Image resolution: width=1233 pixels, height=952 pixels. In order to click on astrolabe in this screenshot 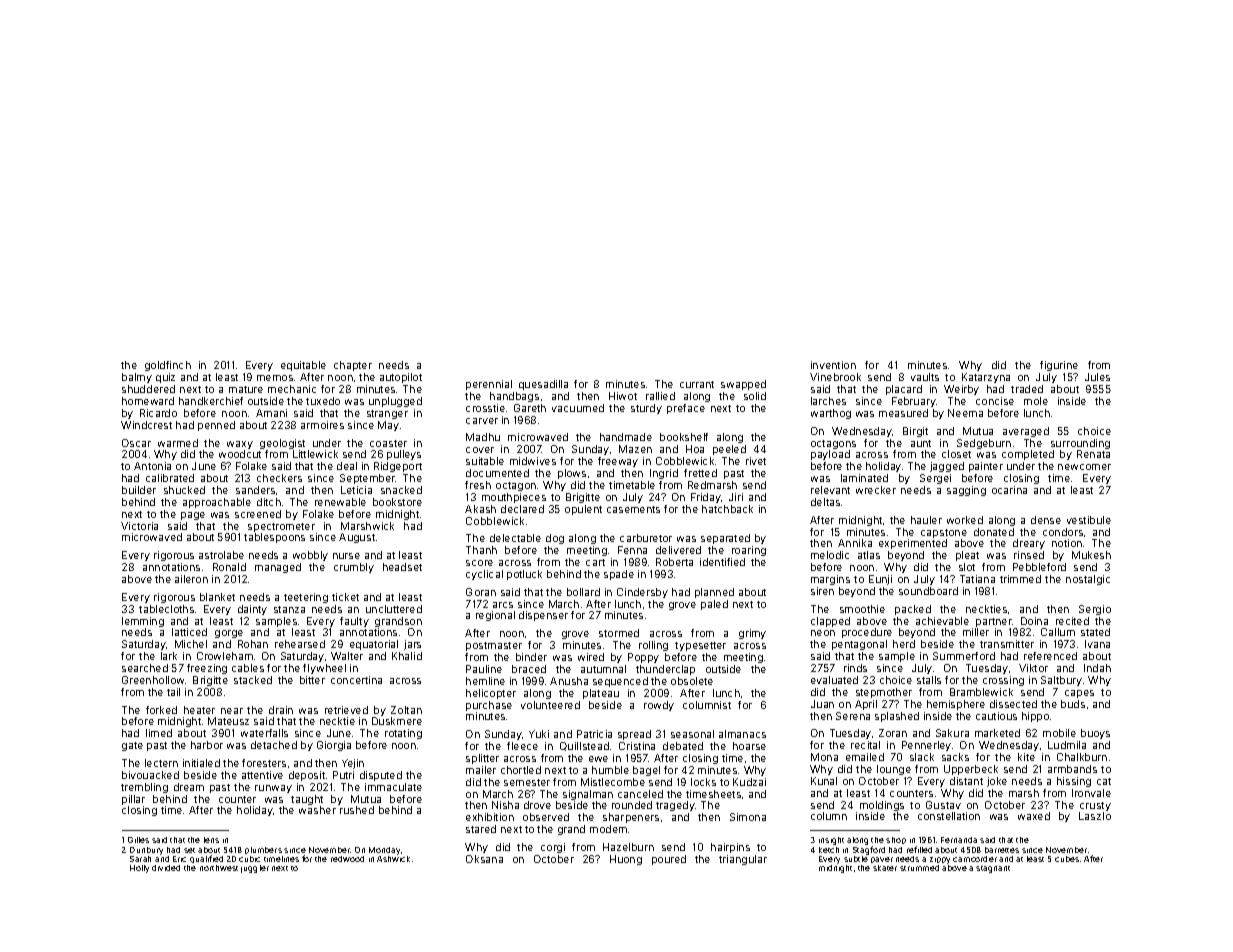, I will do `click(221, 555)`.
